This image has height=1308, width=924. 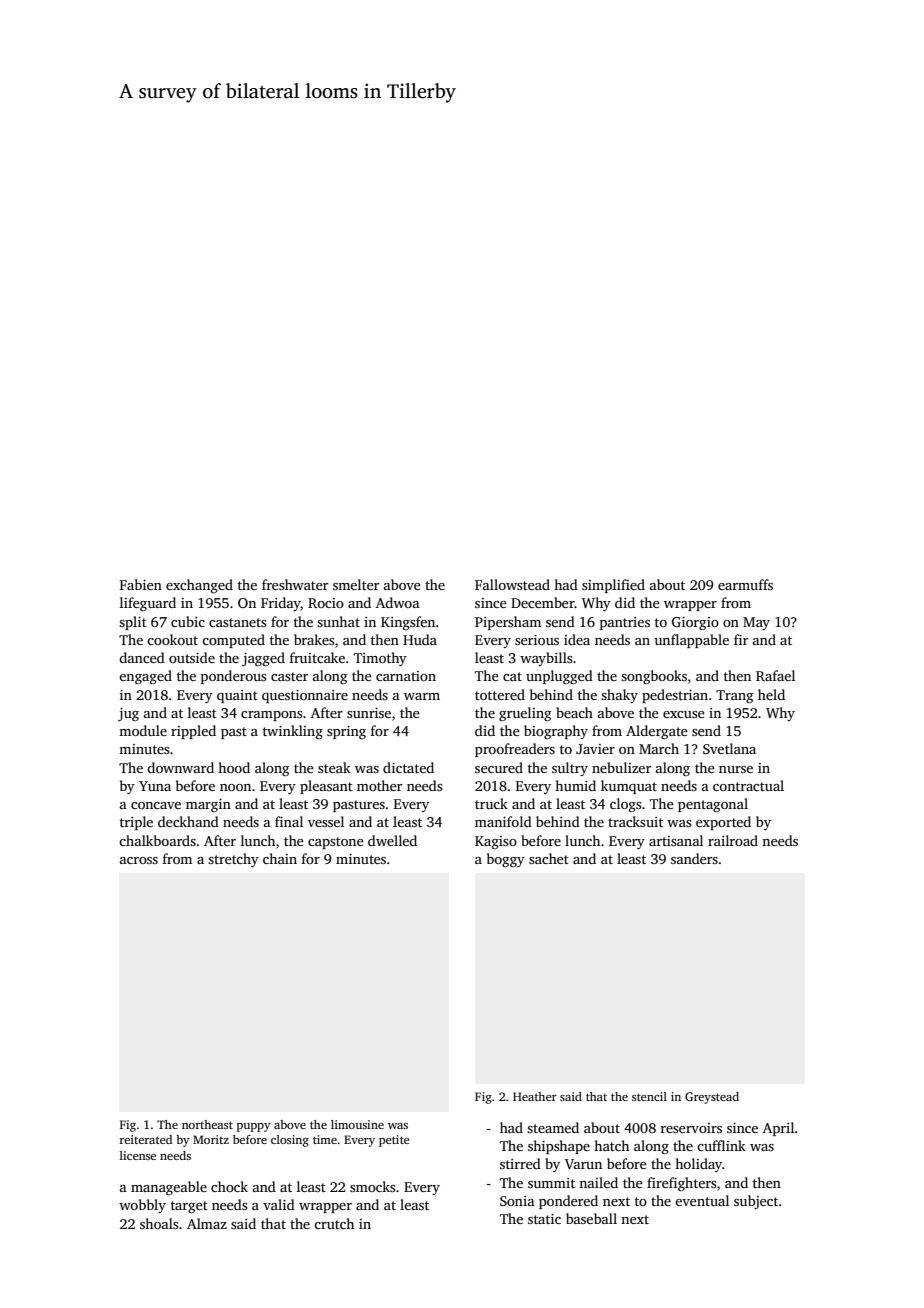 I want to click on Fabien, so click(x=141, y=584).
